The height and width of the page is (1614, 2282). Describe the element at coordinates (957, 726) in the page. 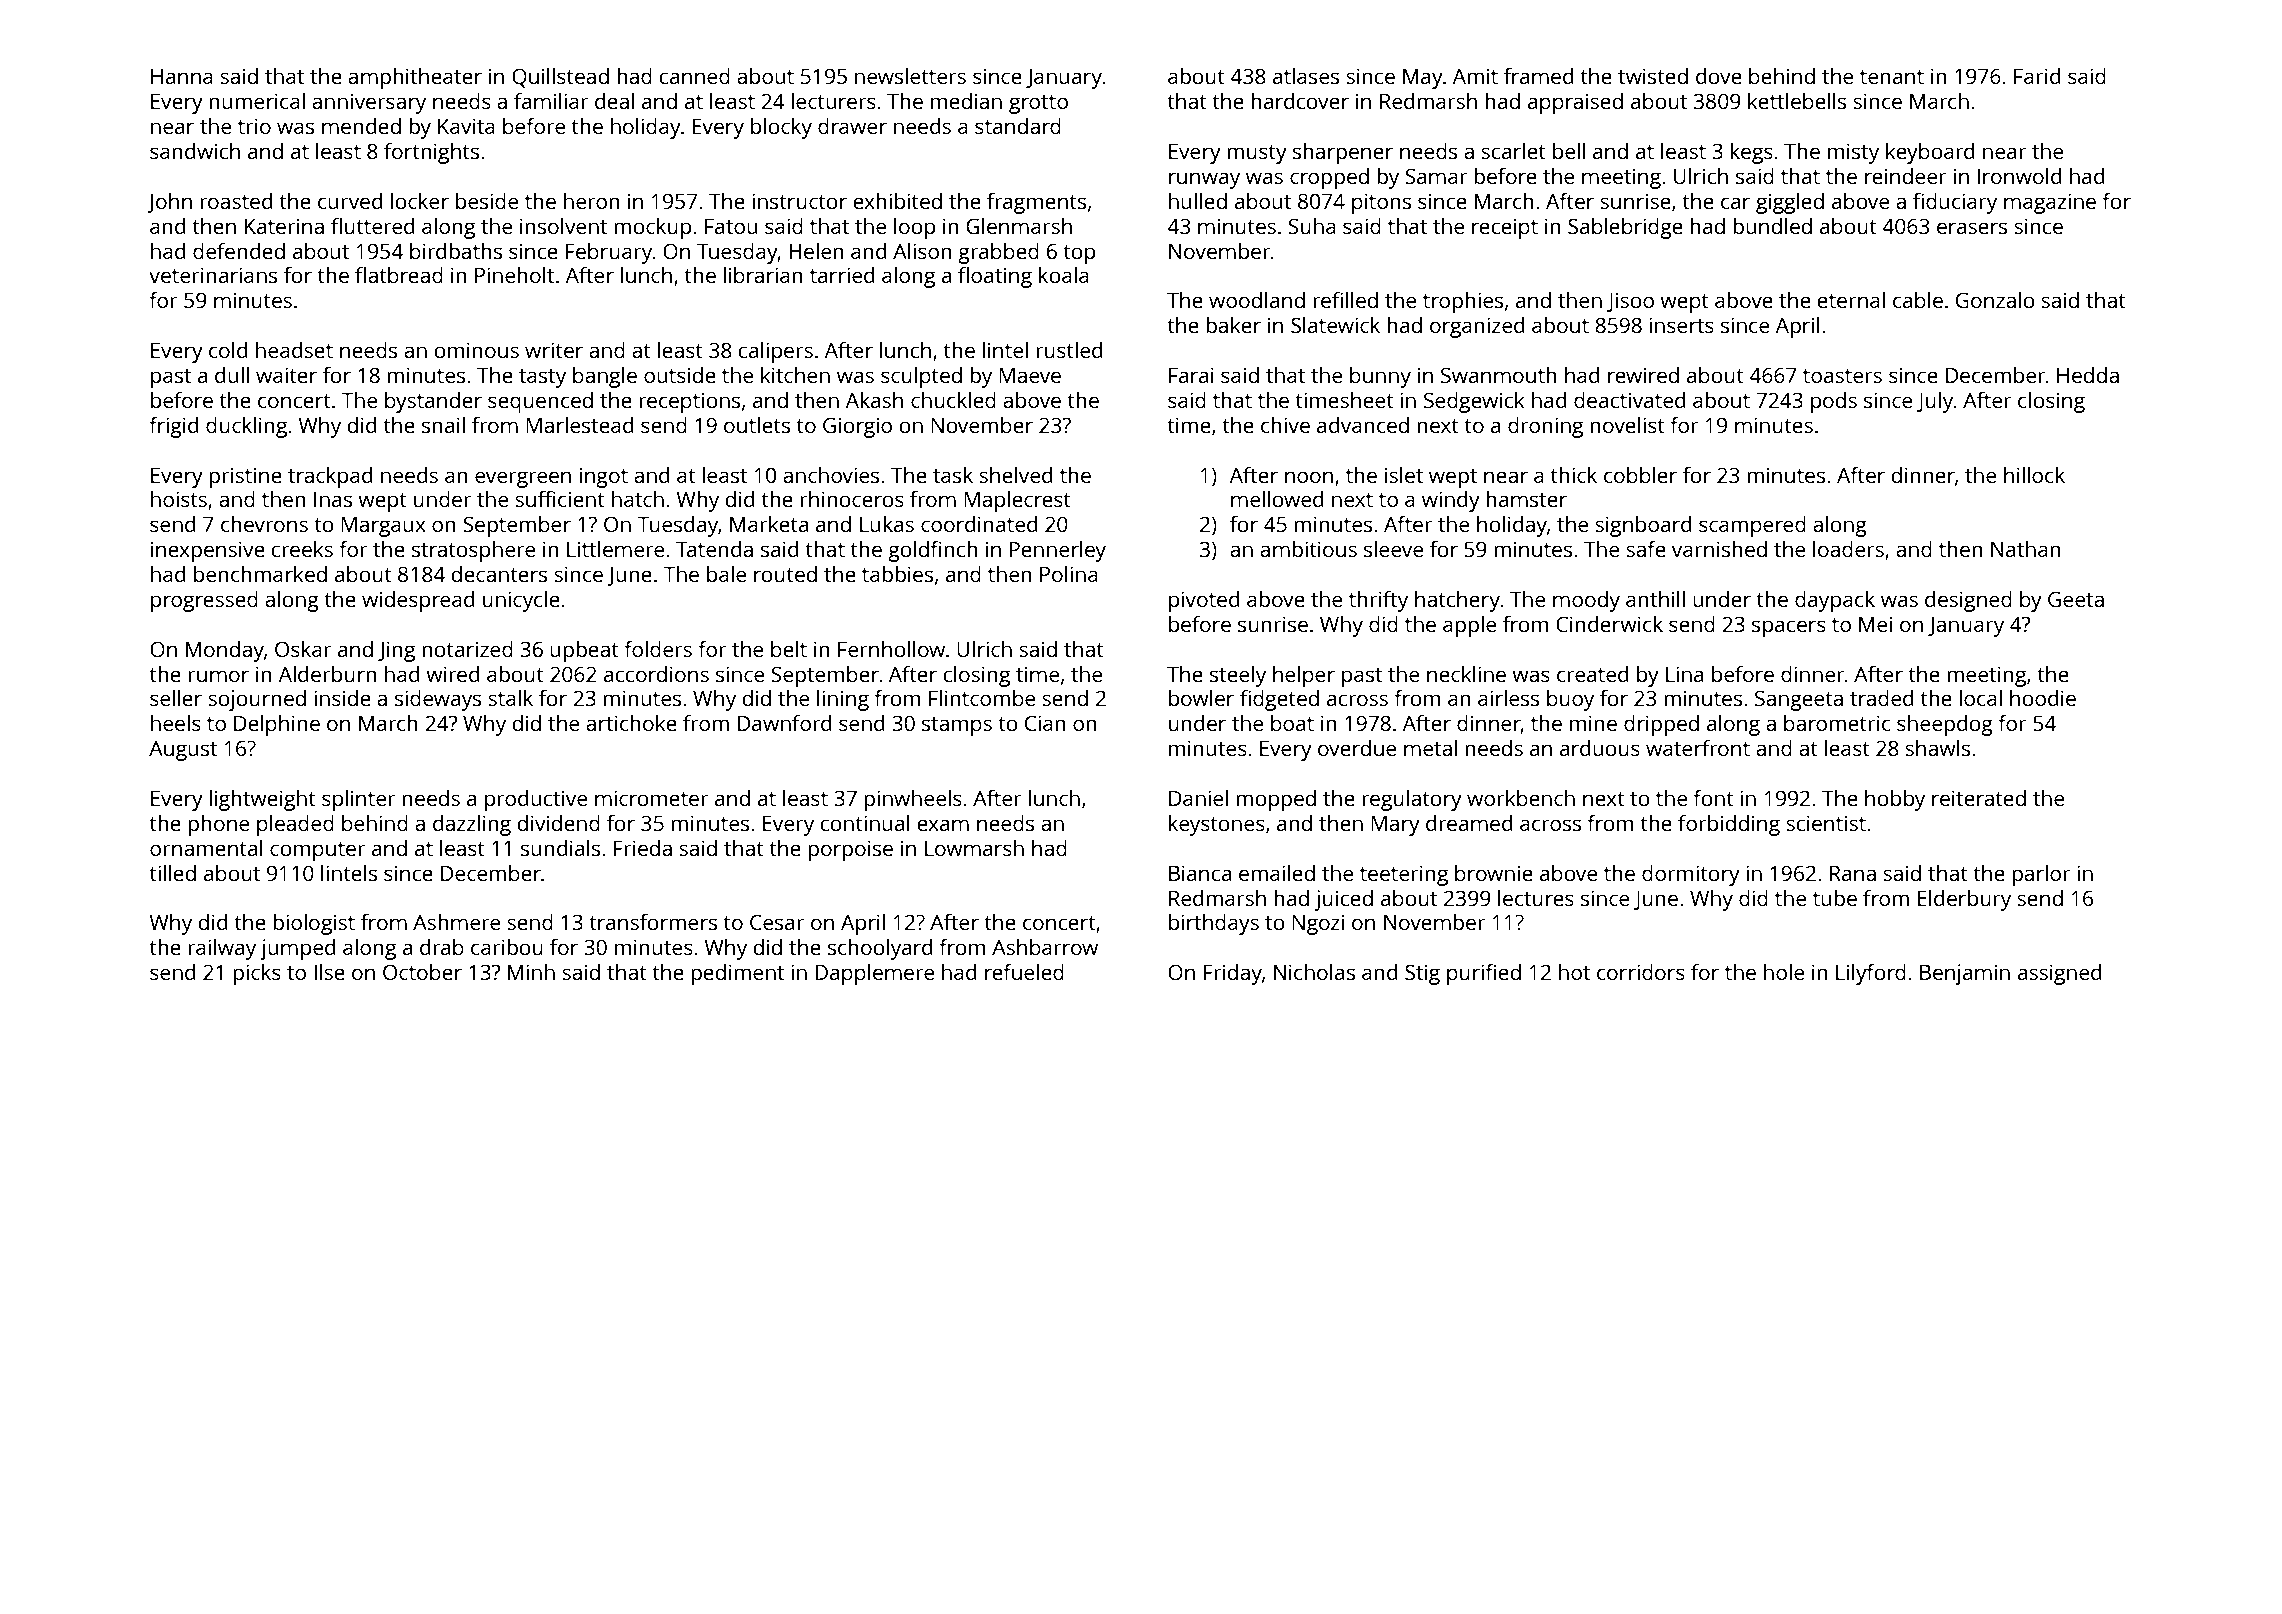

I see `stamps` at that location.
